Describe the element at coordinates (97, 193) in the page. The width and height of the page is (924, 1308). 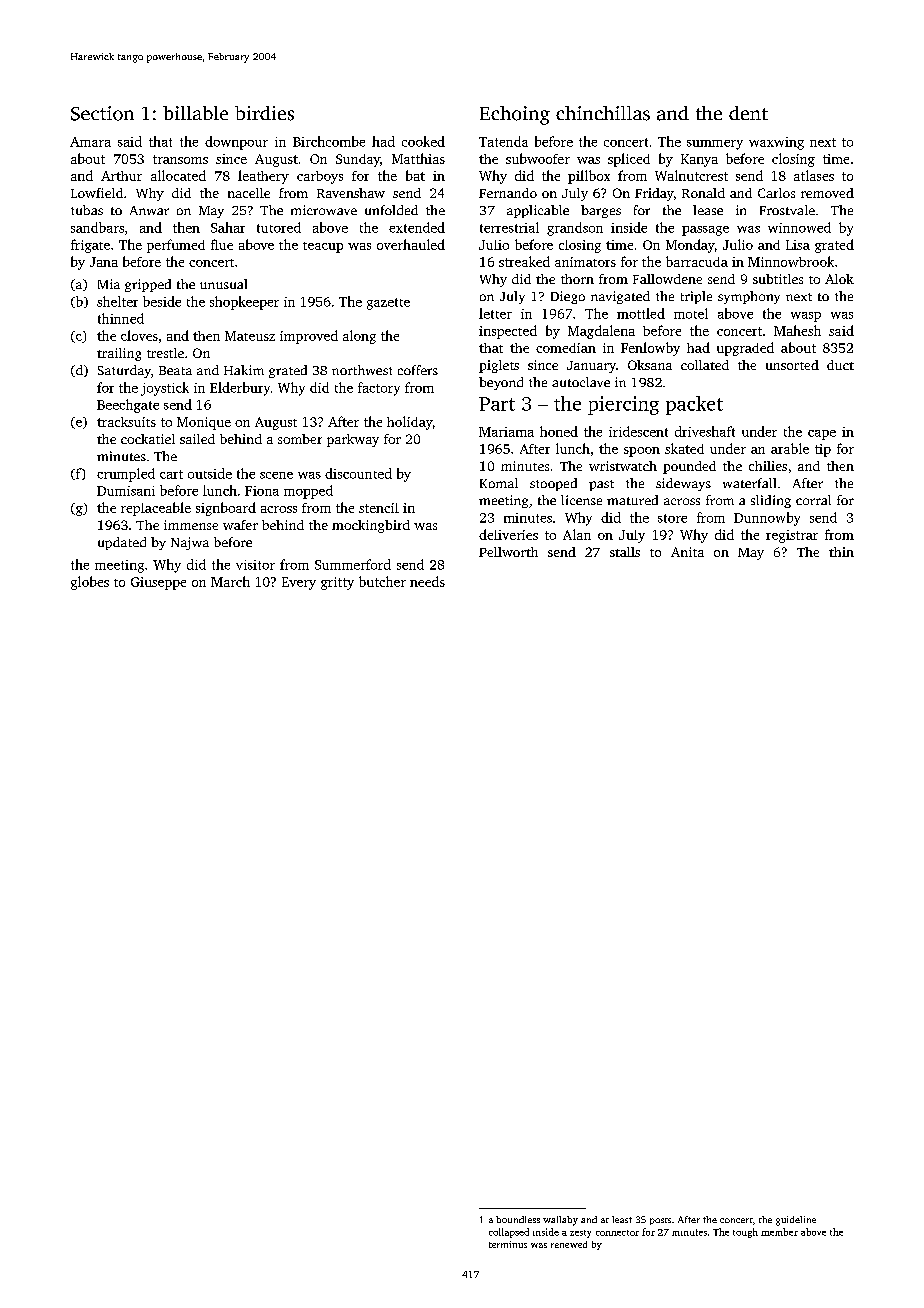
I see `Lowfield` at that location.
